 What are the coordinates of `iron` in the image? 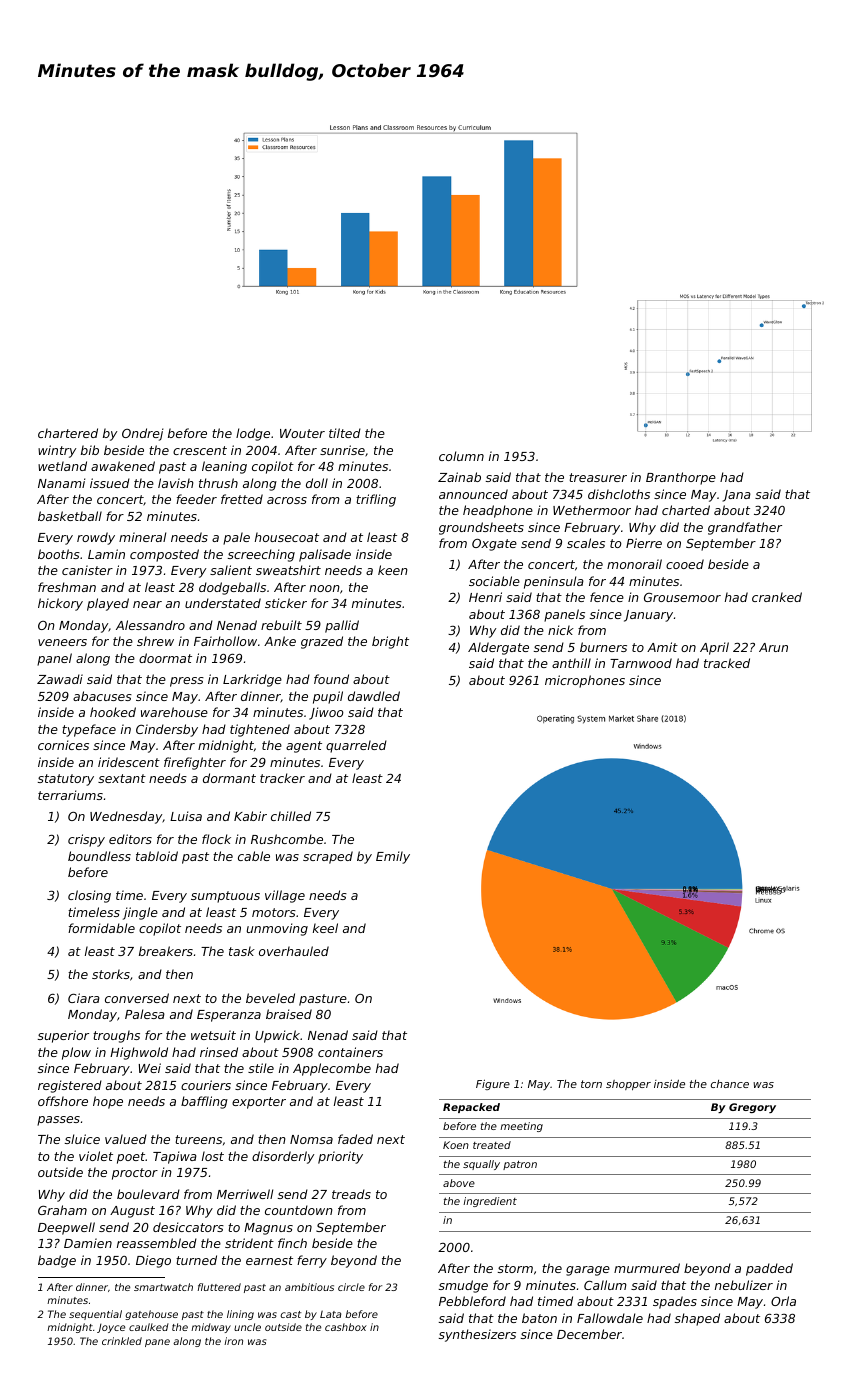 It's located at (233, 1341).
